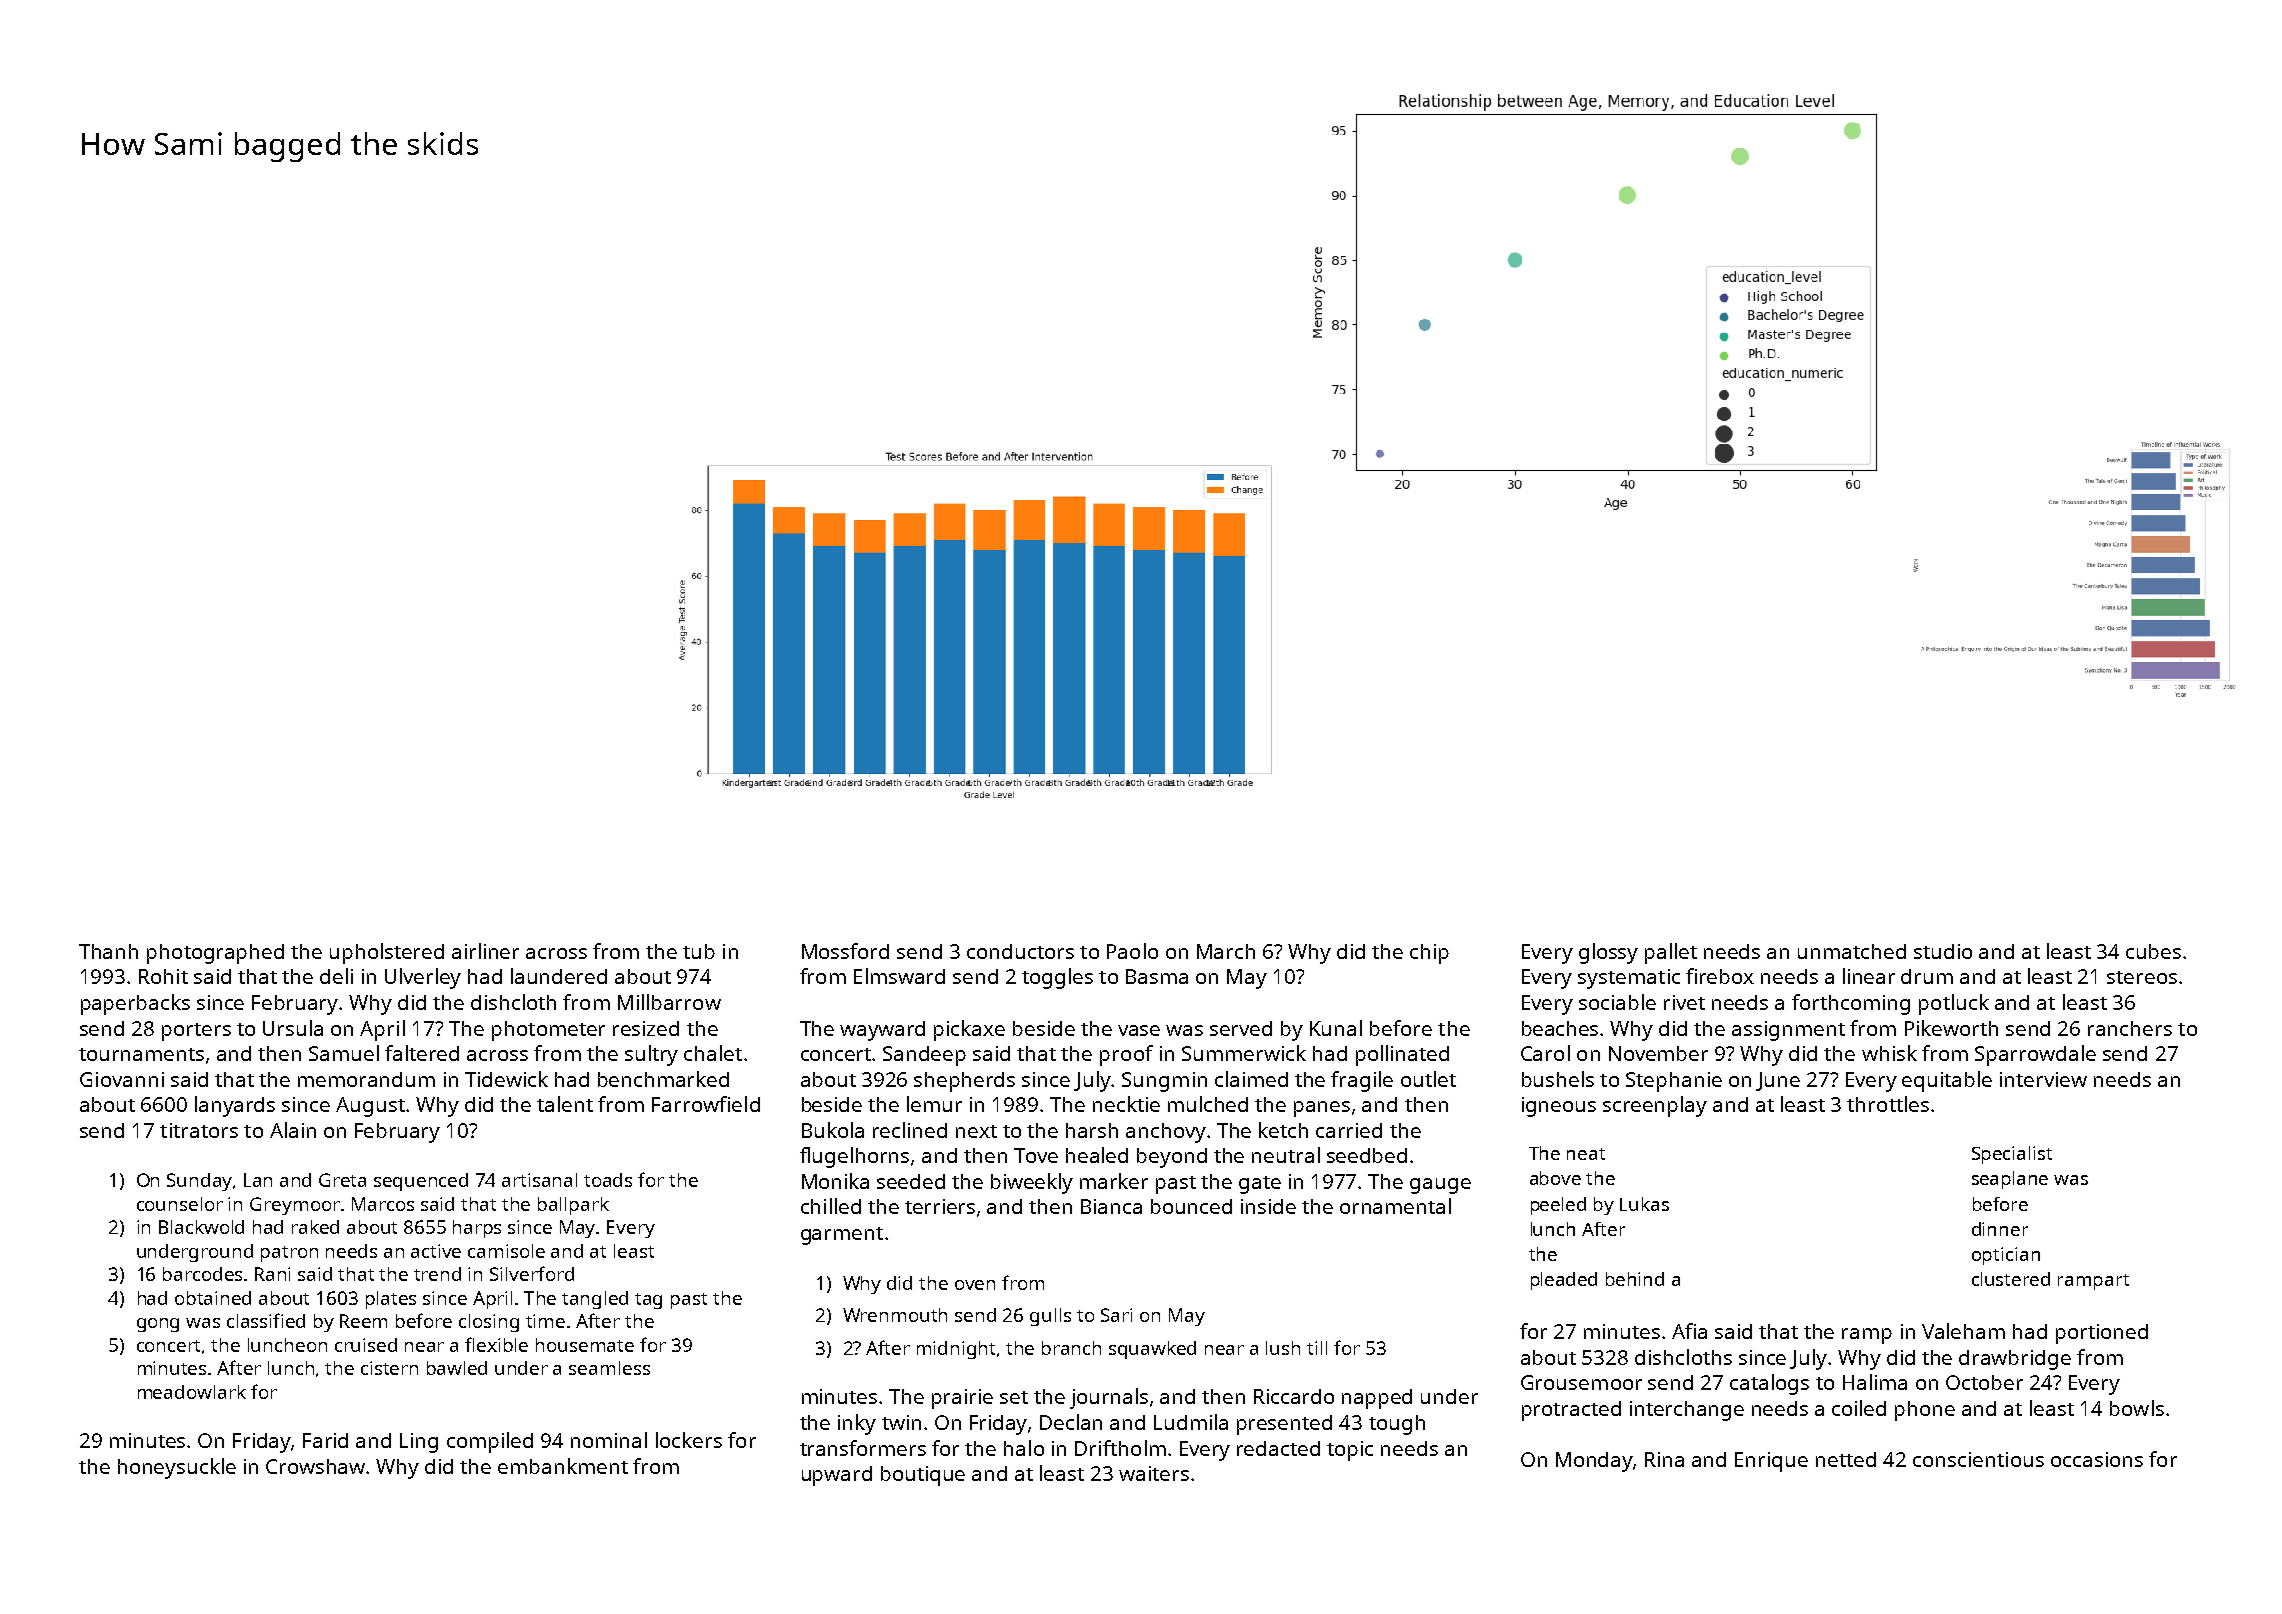  I want to click on forthcoming, so click(1851, 1004).
